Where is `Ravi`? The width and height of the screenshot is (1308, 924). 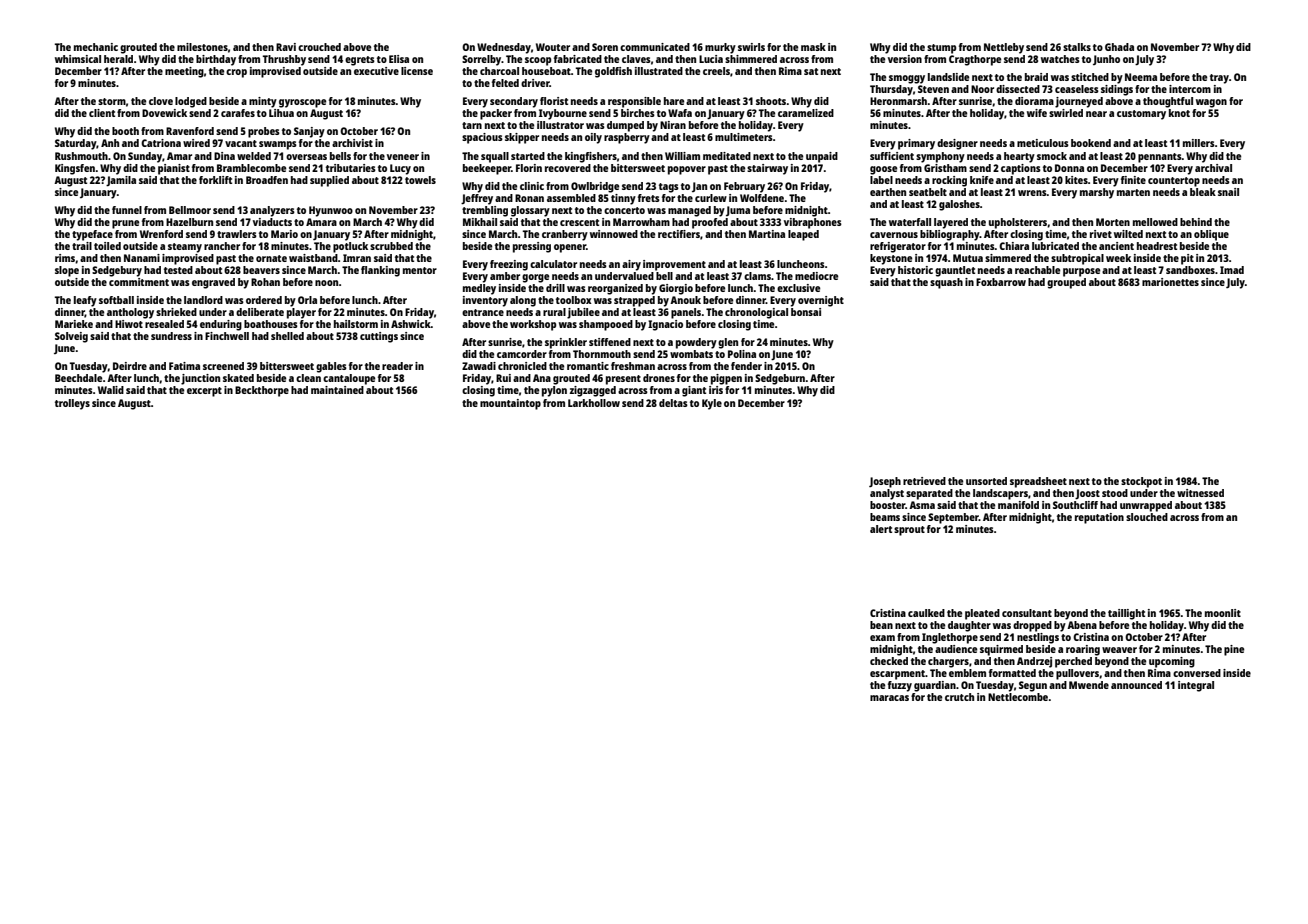
Ravi is located at coordinates (286, 47).
